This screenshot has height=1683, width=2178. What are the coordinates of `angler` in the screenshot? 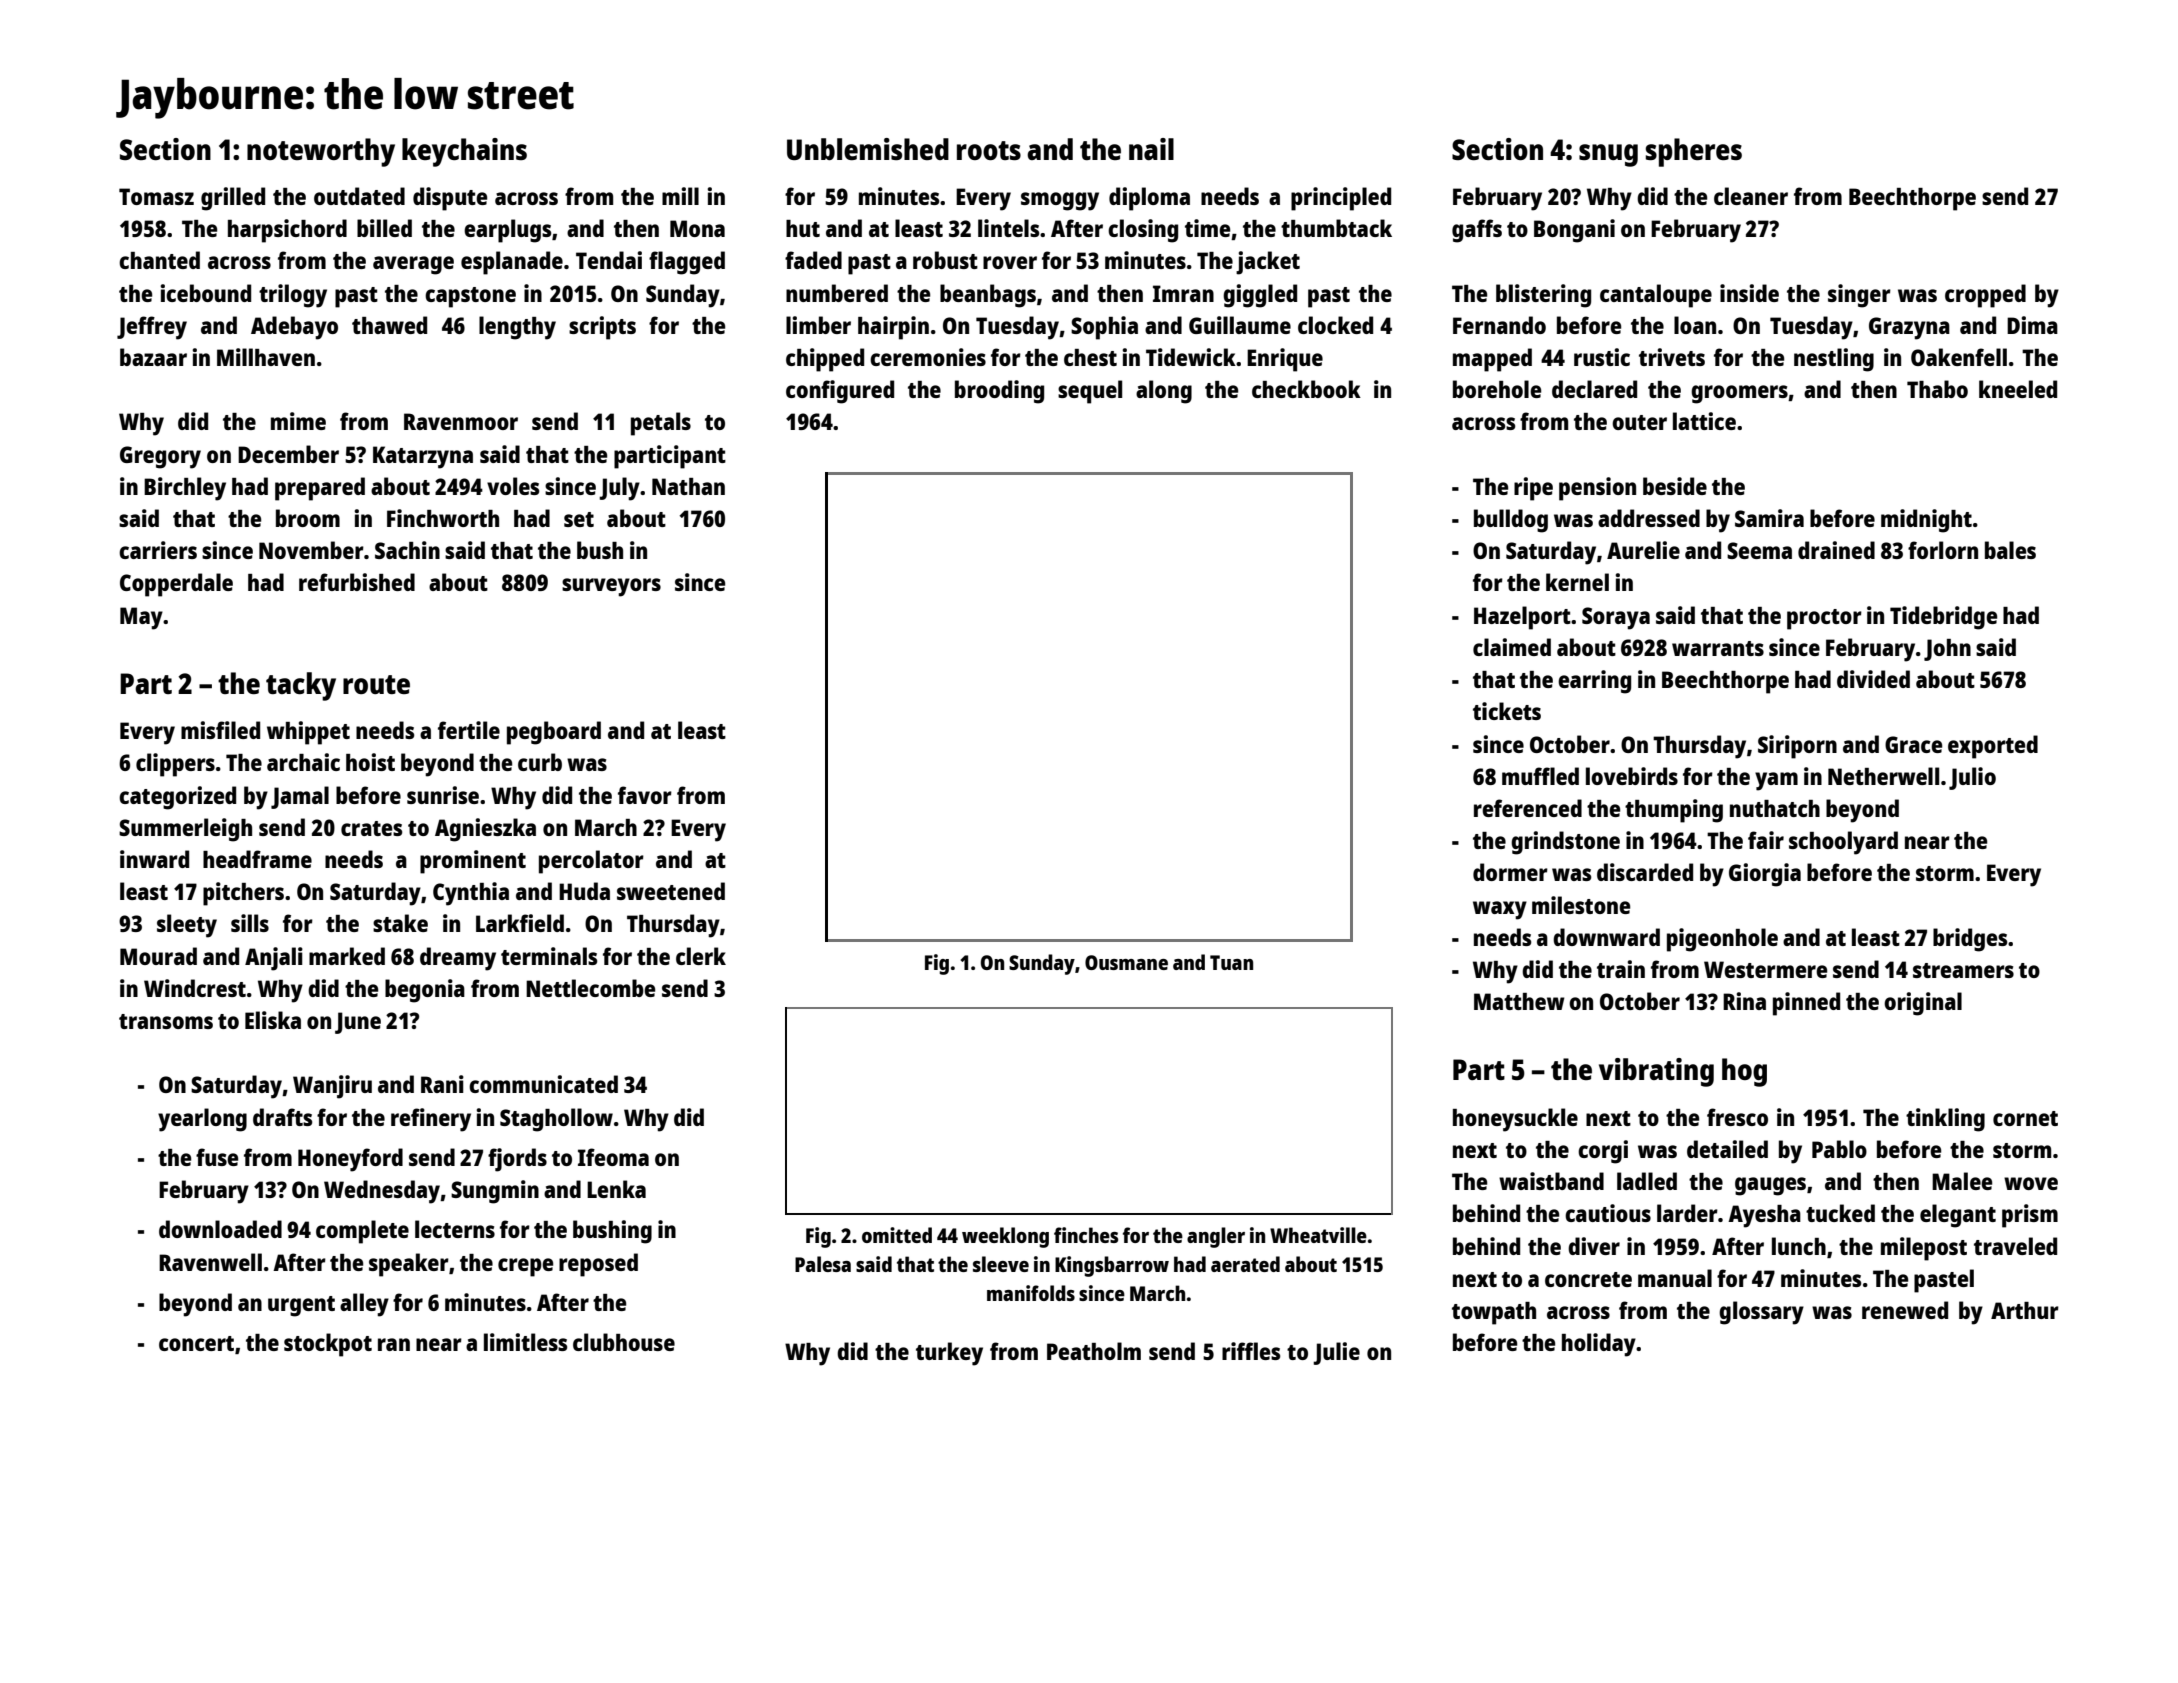 It's located at (1216, 1237).
